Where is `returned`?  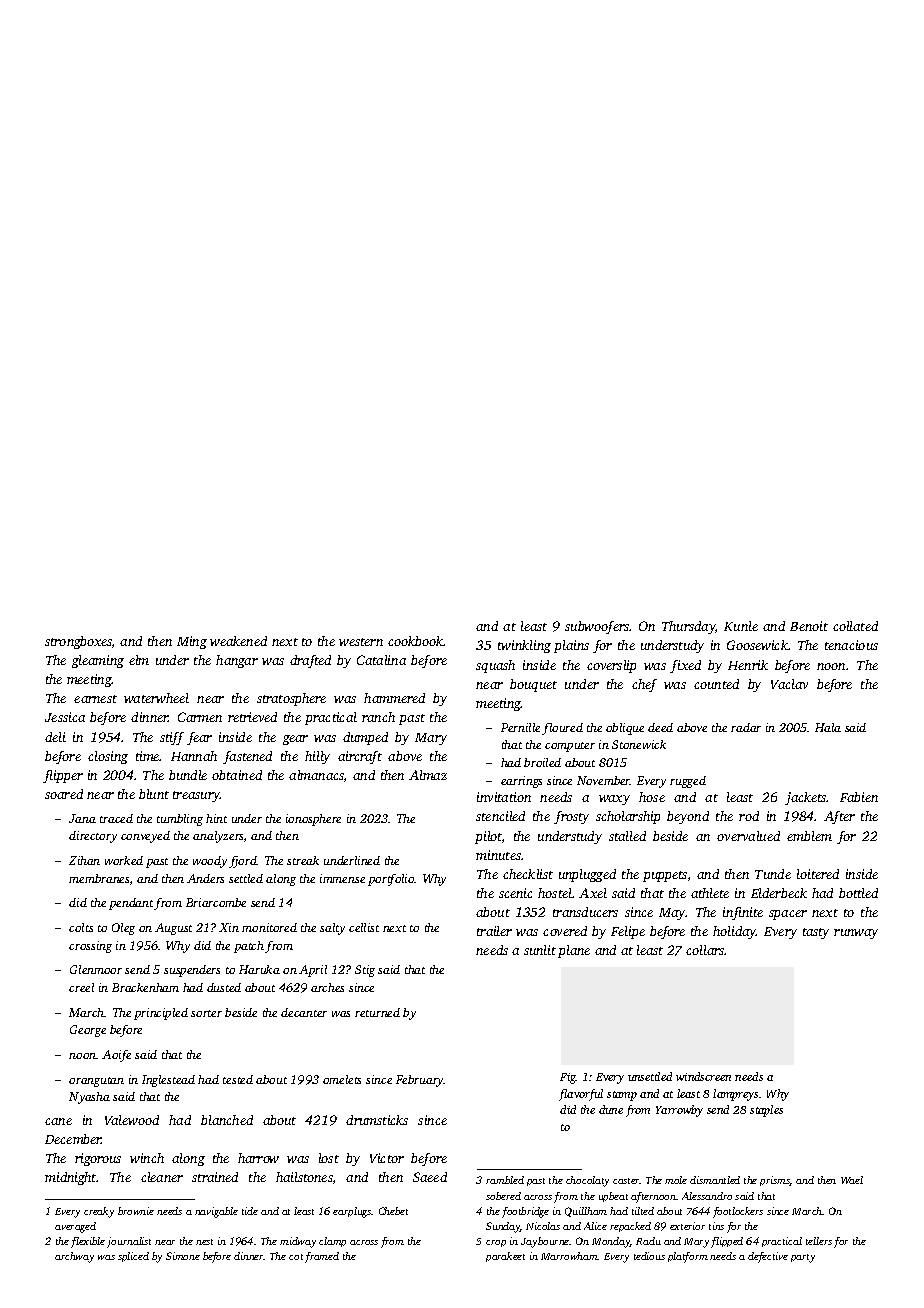 returned is located at coordinates (377, 1012).
